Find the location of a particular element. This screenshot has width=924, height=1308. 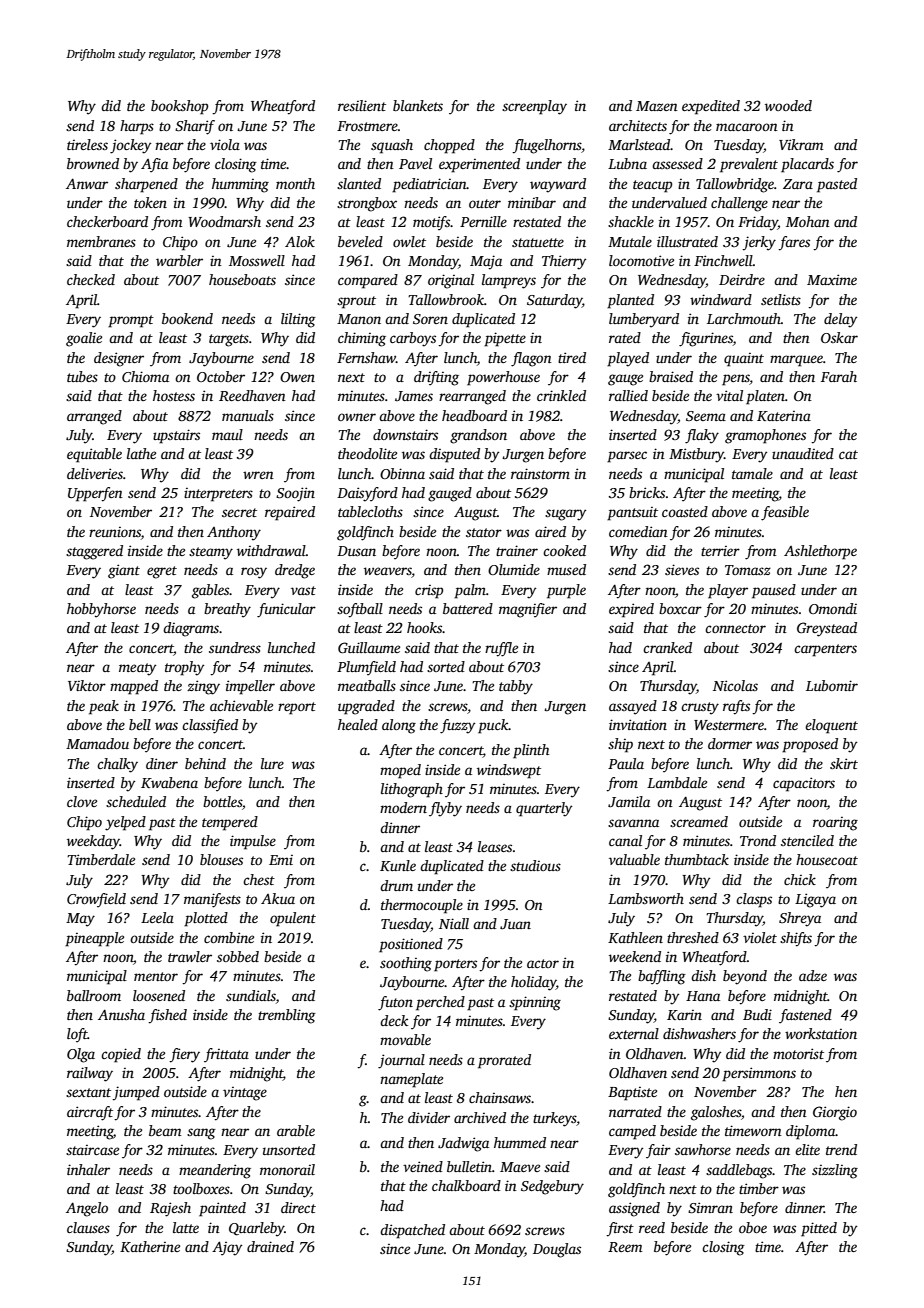

Deirdre is located at coordinates (742, 279).
